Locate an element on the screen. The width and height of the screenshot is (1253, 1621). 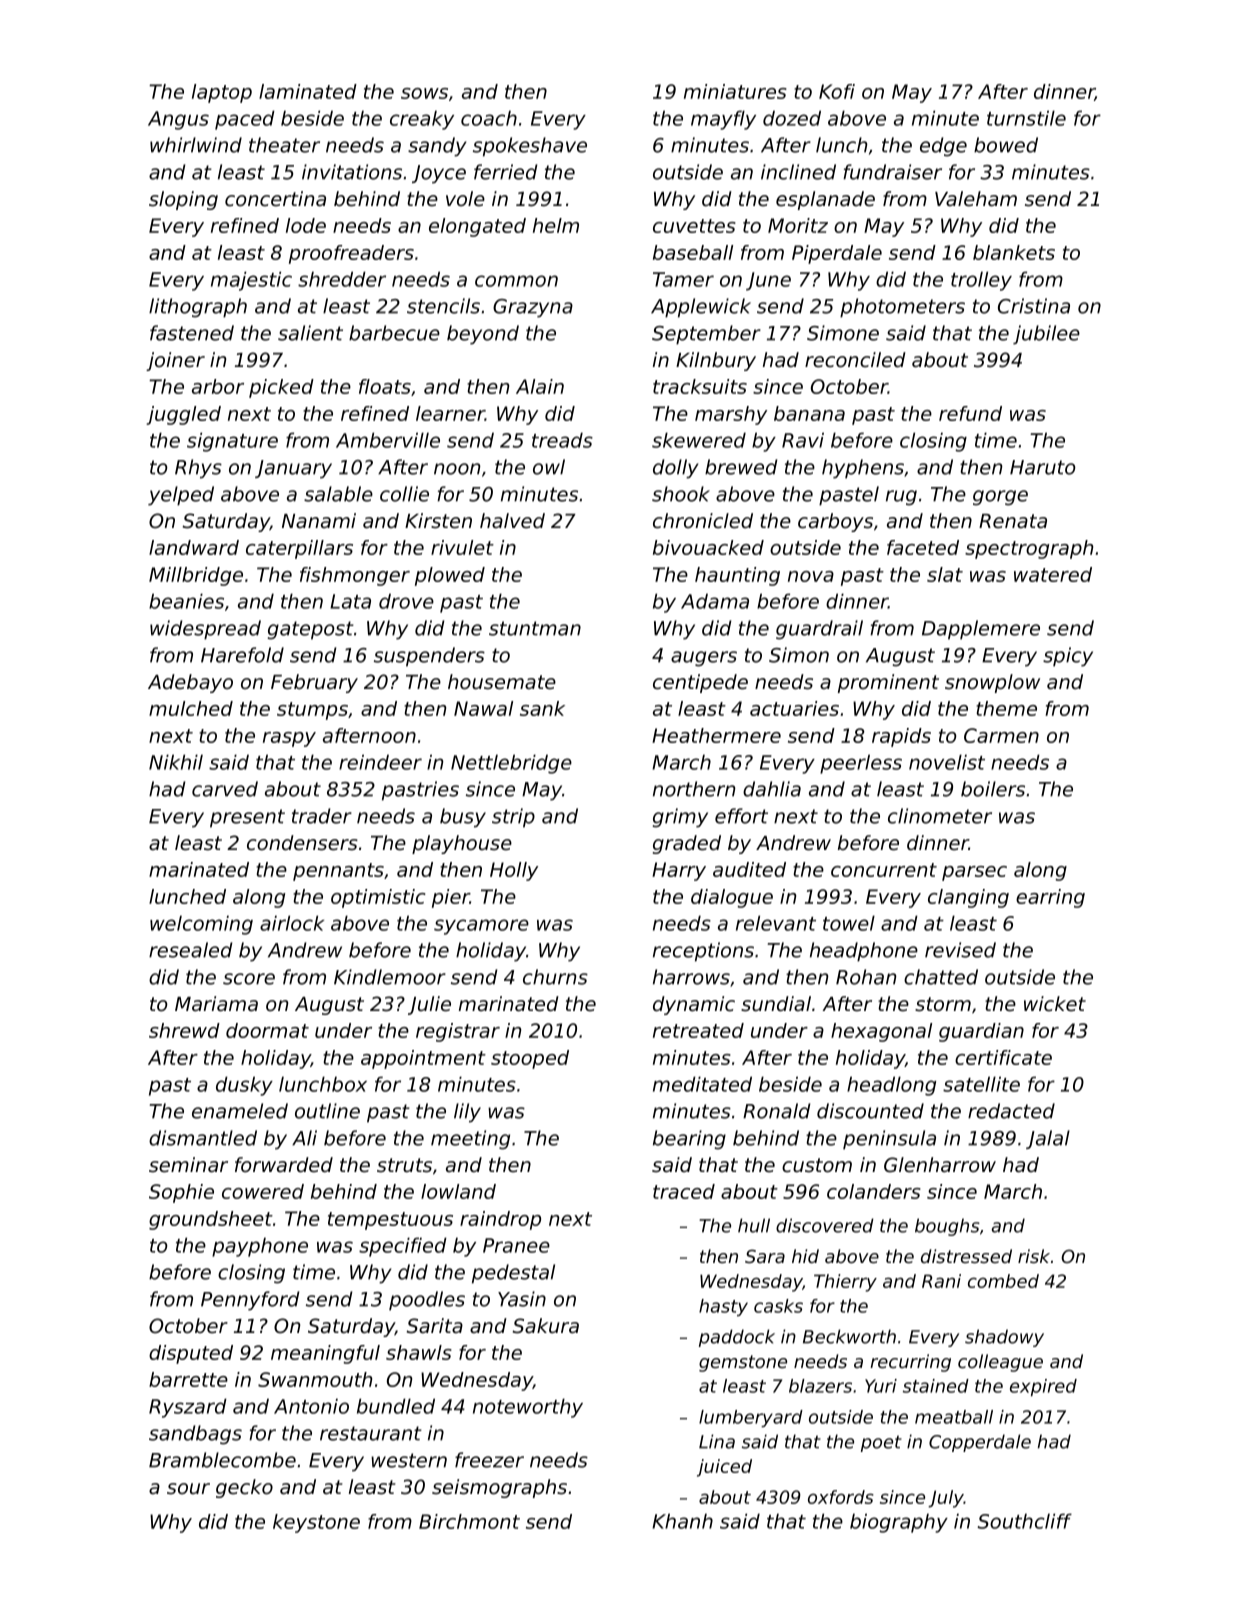
baseball is located at coordinates (693, 252).
